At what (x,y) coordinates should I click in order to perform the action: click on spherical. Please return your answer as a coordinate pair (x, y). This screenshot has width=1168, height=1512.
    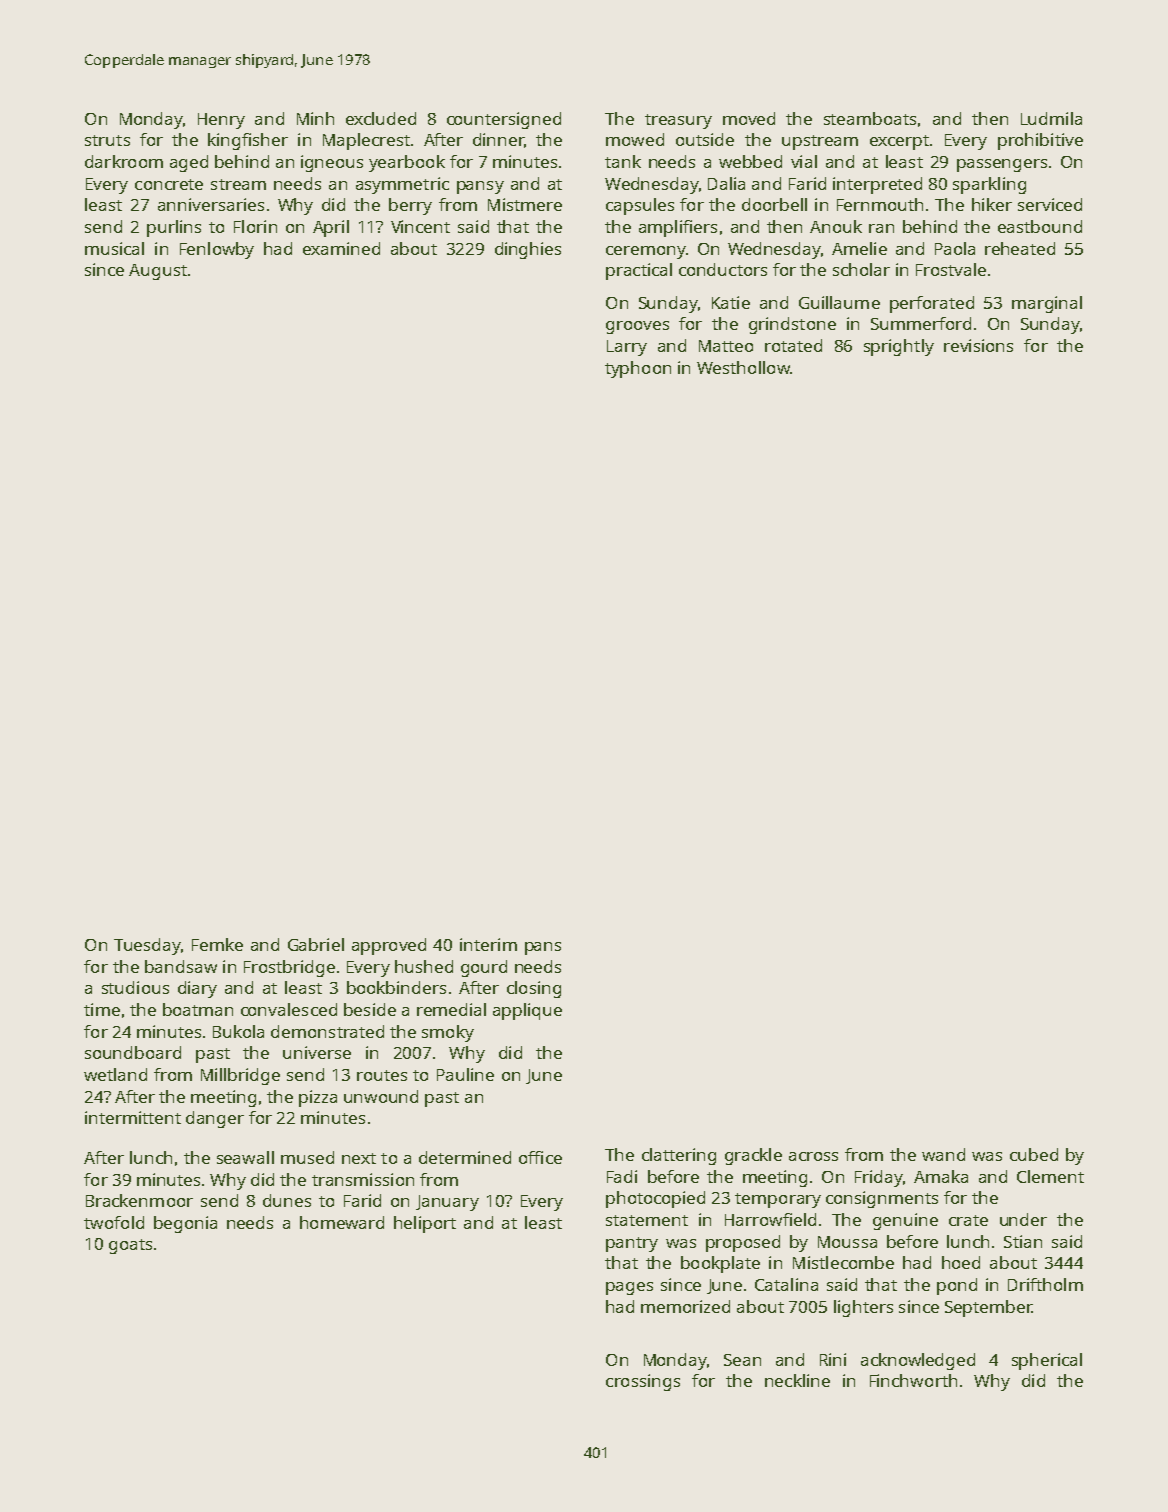
    Looking at the image, I should click on (1047, 1361).
